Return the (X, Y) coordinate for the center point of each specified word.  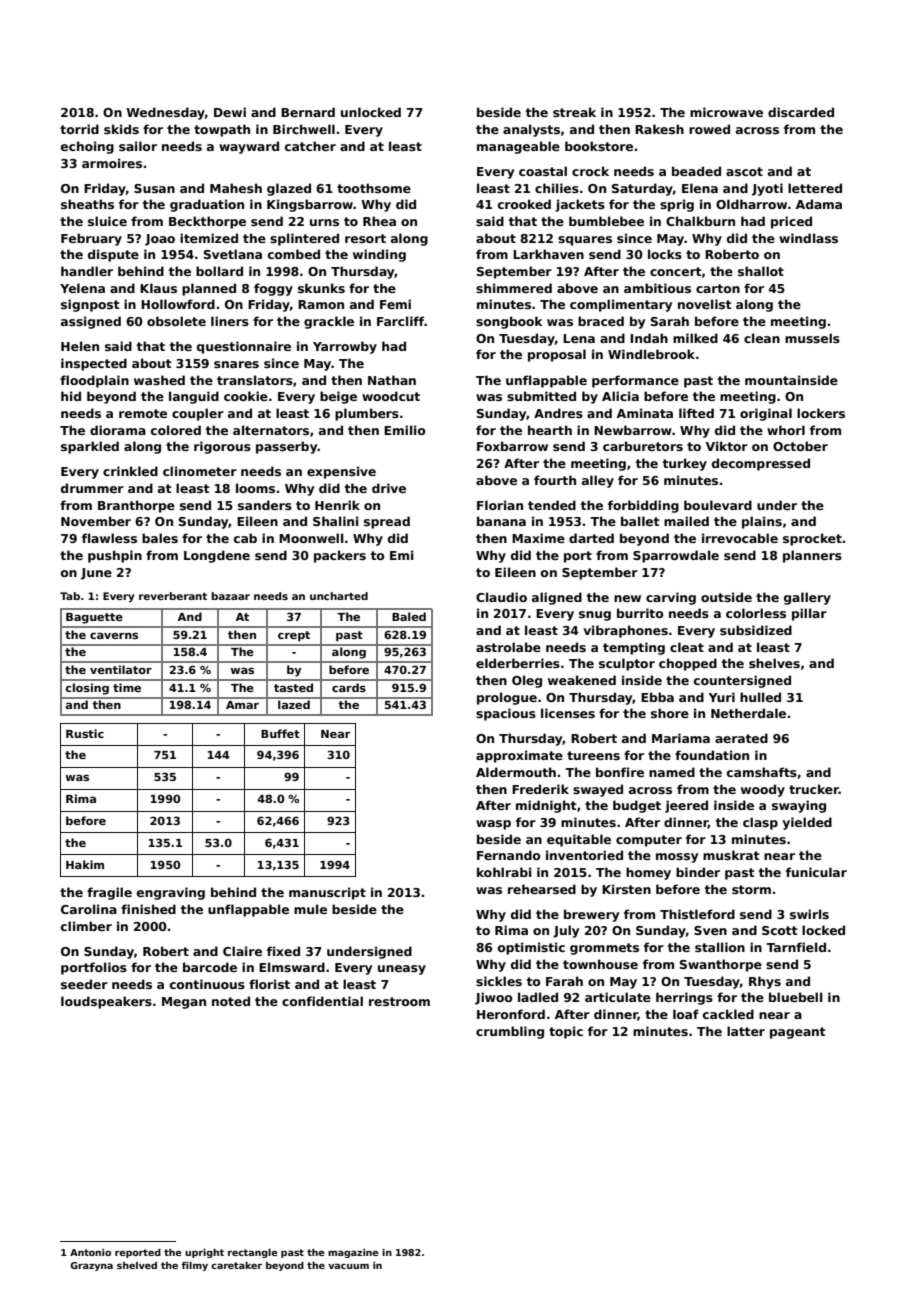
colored (176, 430)
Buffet (280, 733)
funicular (816, 872)
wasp (493, 825)
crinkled (130, 471)
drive (389, 488)
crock (590, 171)
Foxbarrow (512, 446)
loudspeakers (106, 1002)
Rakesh (659, 129)
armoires (112, 163)
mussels (812, 338)
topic (566, 1032)
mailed (686, 521)
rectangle (253, 1253)
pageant (798, 1033)
